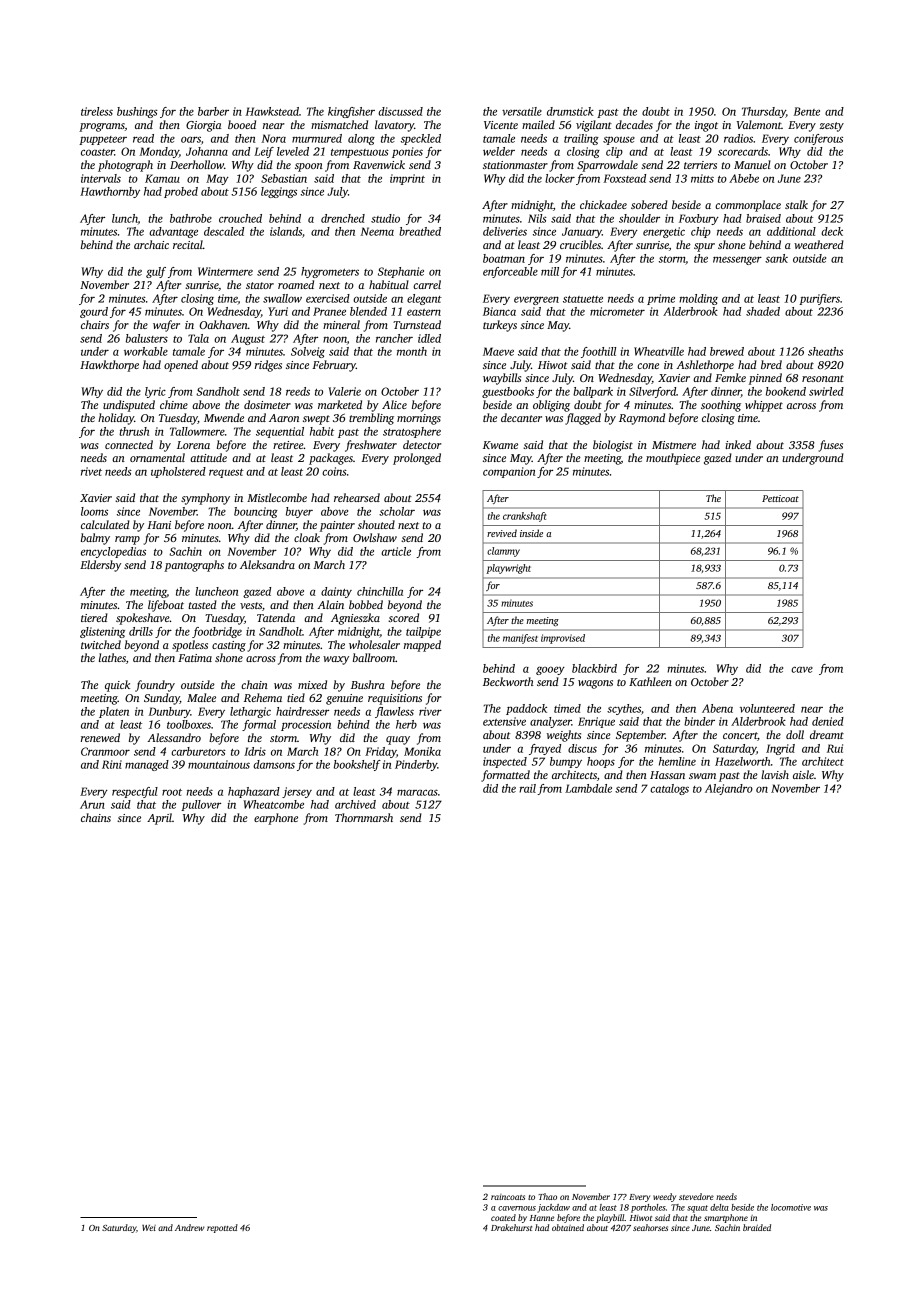  What do you see at coordinates (224, 417) in the image?
I see `Mwende` at bounding box center [224, 417].
